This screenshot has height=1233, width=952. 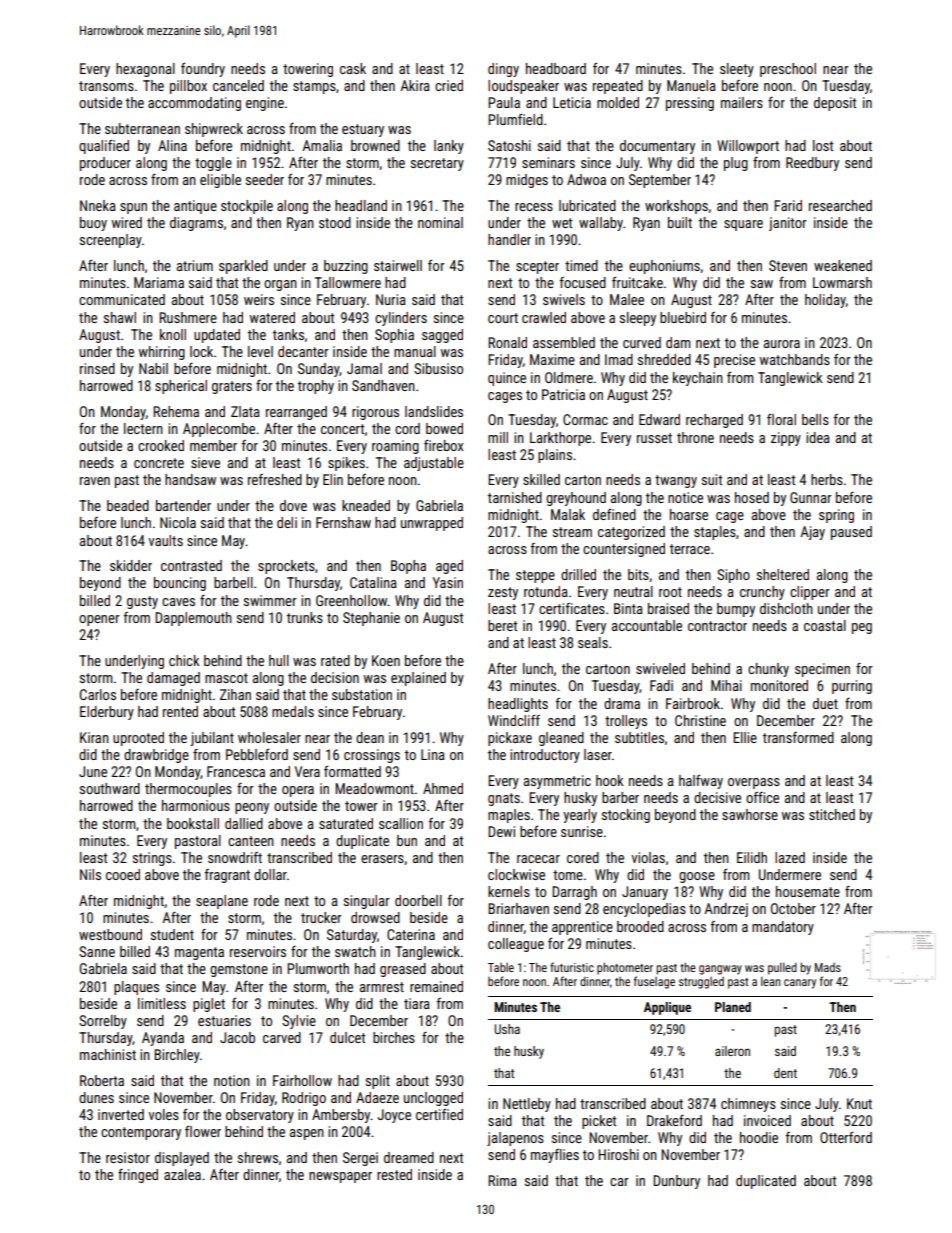 I want to click on azalea, so click(x=182, y=1174).
